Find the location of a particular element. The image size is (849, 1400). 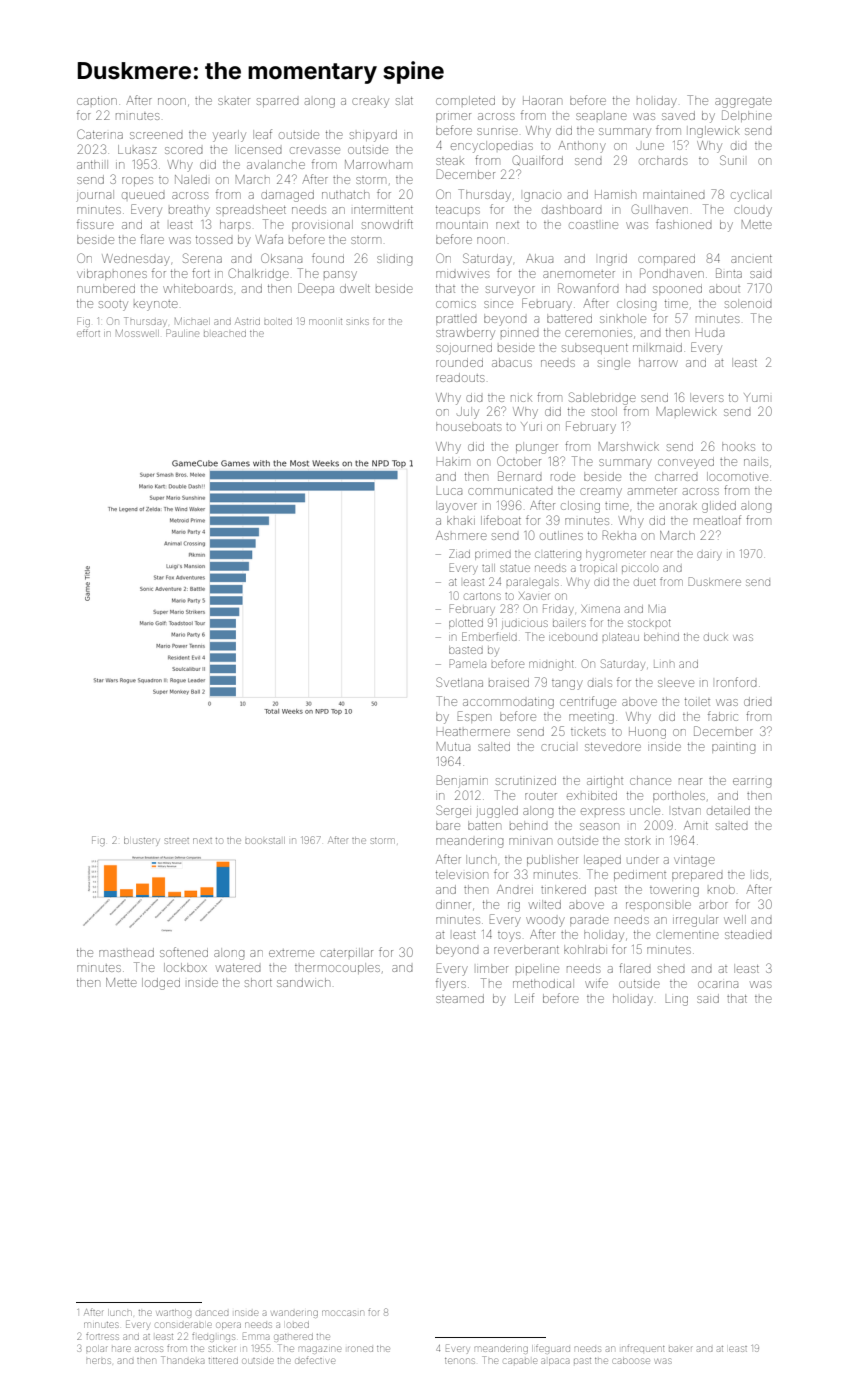

sparred is located at coordinates (277, 102).
